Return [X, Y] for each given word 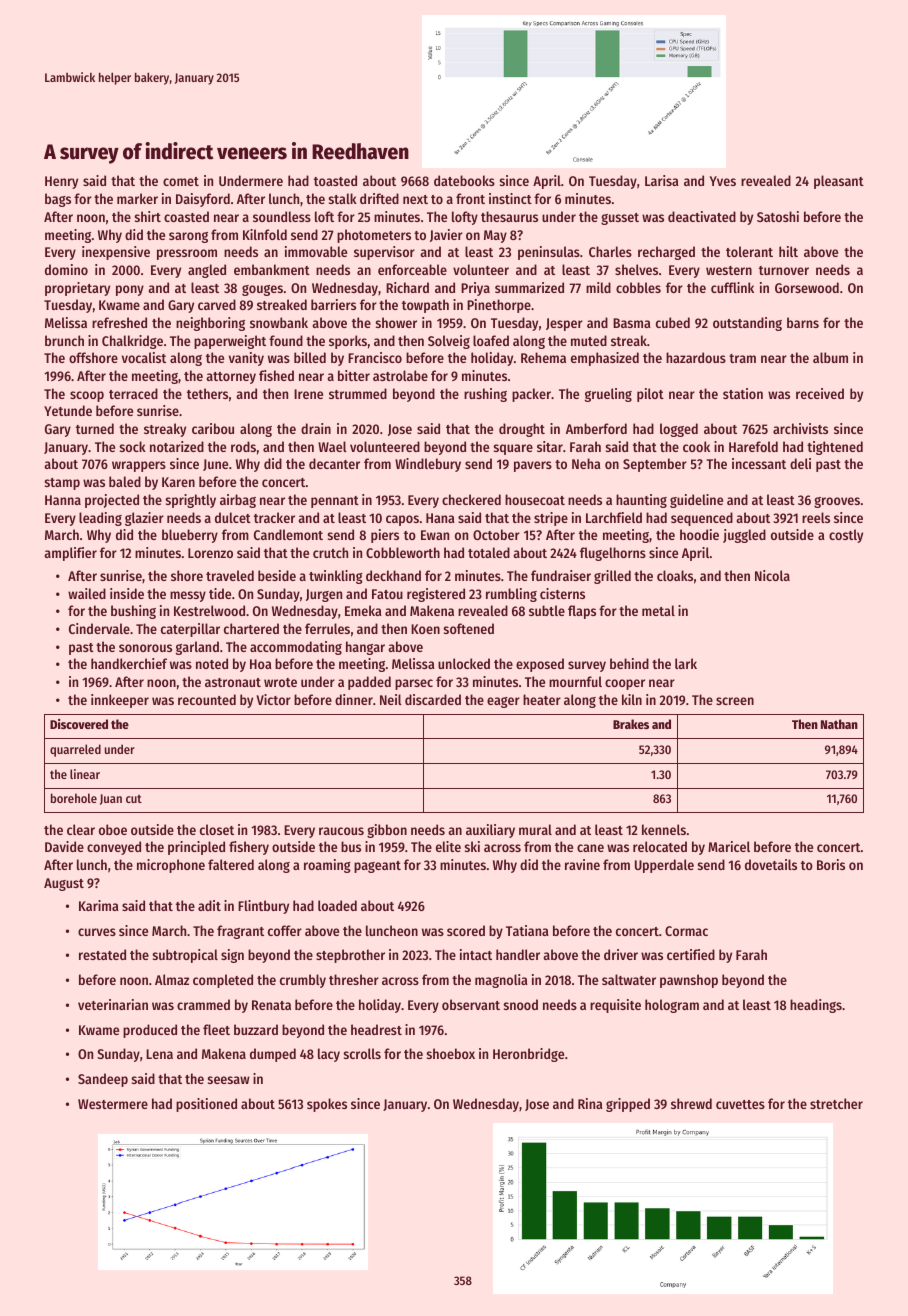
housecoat [535, 499]
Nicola [772, 575]
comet [181, 181]
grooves [837, 502]
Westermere [113, 1104]
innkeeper [120, 701]
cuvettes [740, 1104]
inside [127, 593]
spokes [327, 1105]
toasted [335, 180]
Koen [425, 629]
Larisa [662, 180]
